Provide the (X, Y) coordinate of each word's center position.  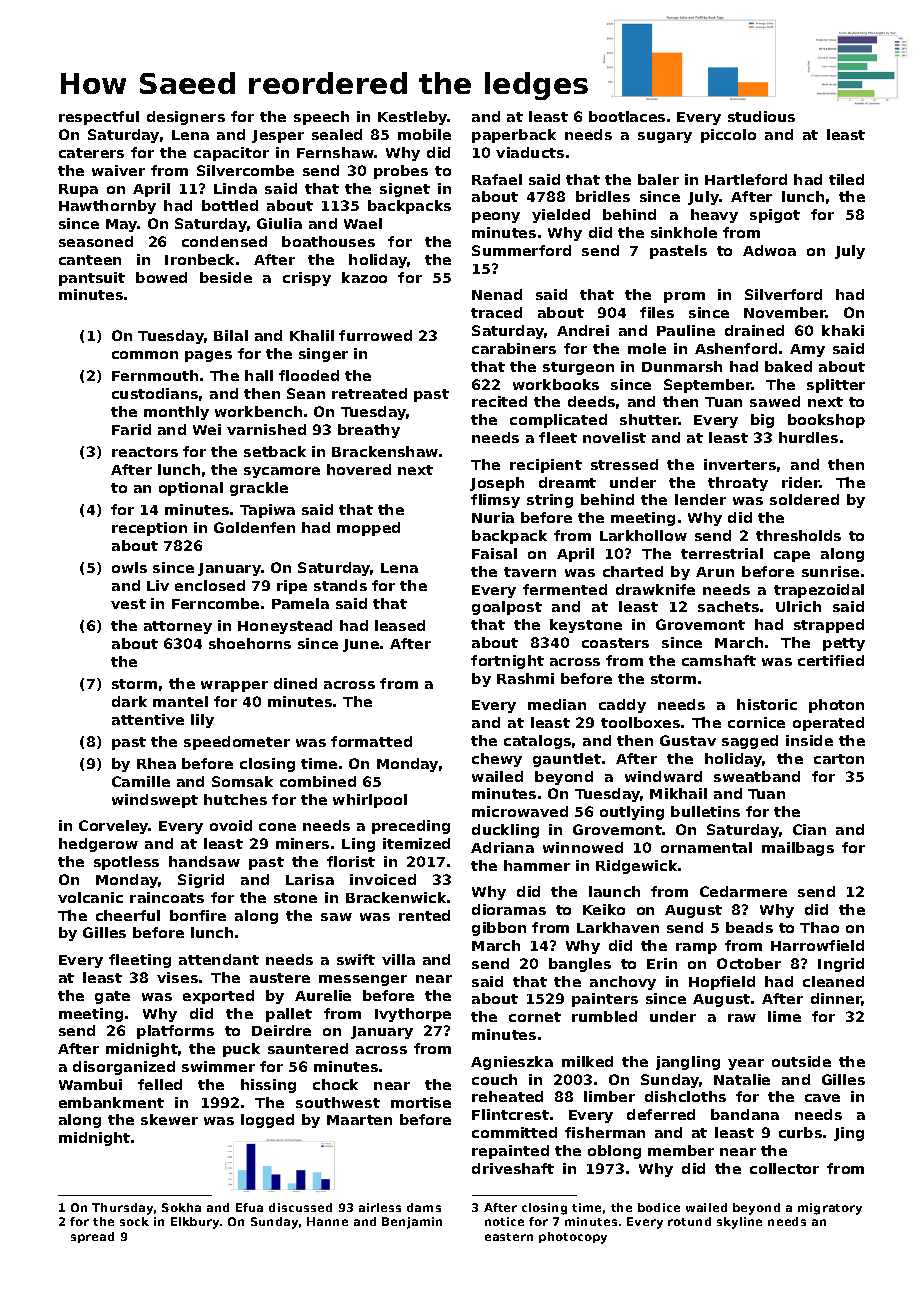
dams (424, 1207)
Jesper (278, 136)
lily (202, 721)
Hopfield (722, 983)
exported (218, 997)
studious (761, 116)
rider (801, 482)
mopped (368, 529)
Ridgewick (637, 867)
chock (335, 1084)
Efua (249, 1207)
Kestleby (413, 118)
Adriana (502, 847)
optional (191, 489)
